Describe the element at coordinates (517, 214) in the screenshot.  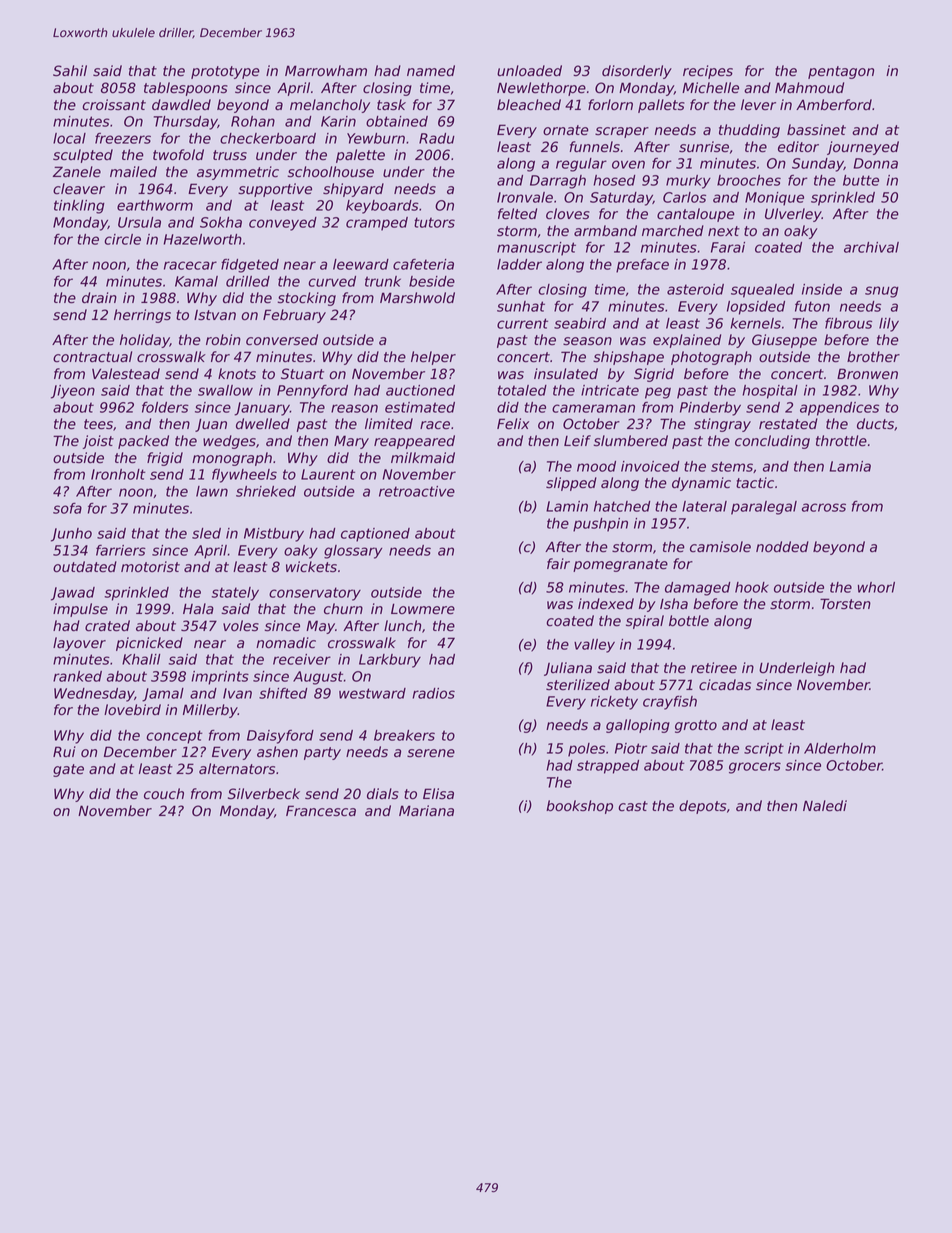
I see `felted` at that location.
